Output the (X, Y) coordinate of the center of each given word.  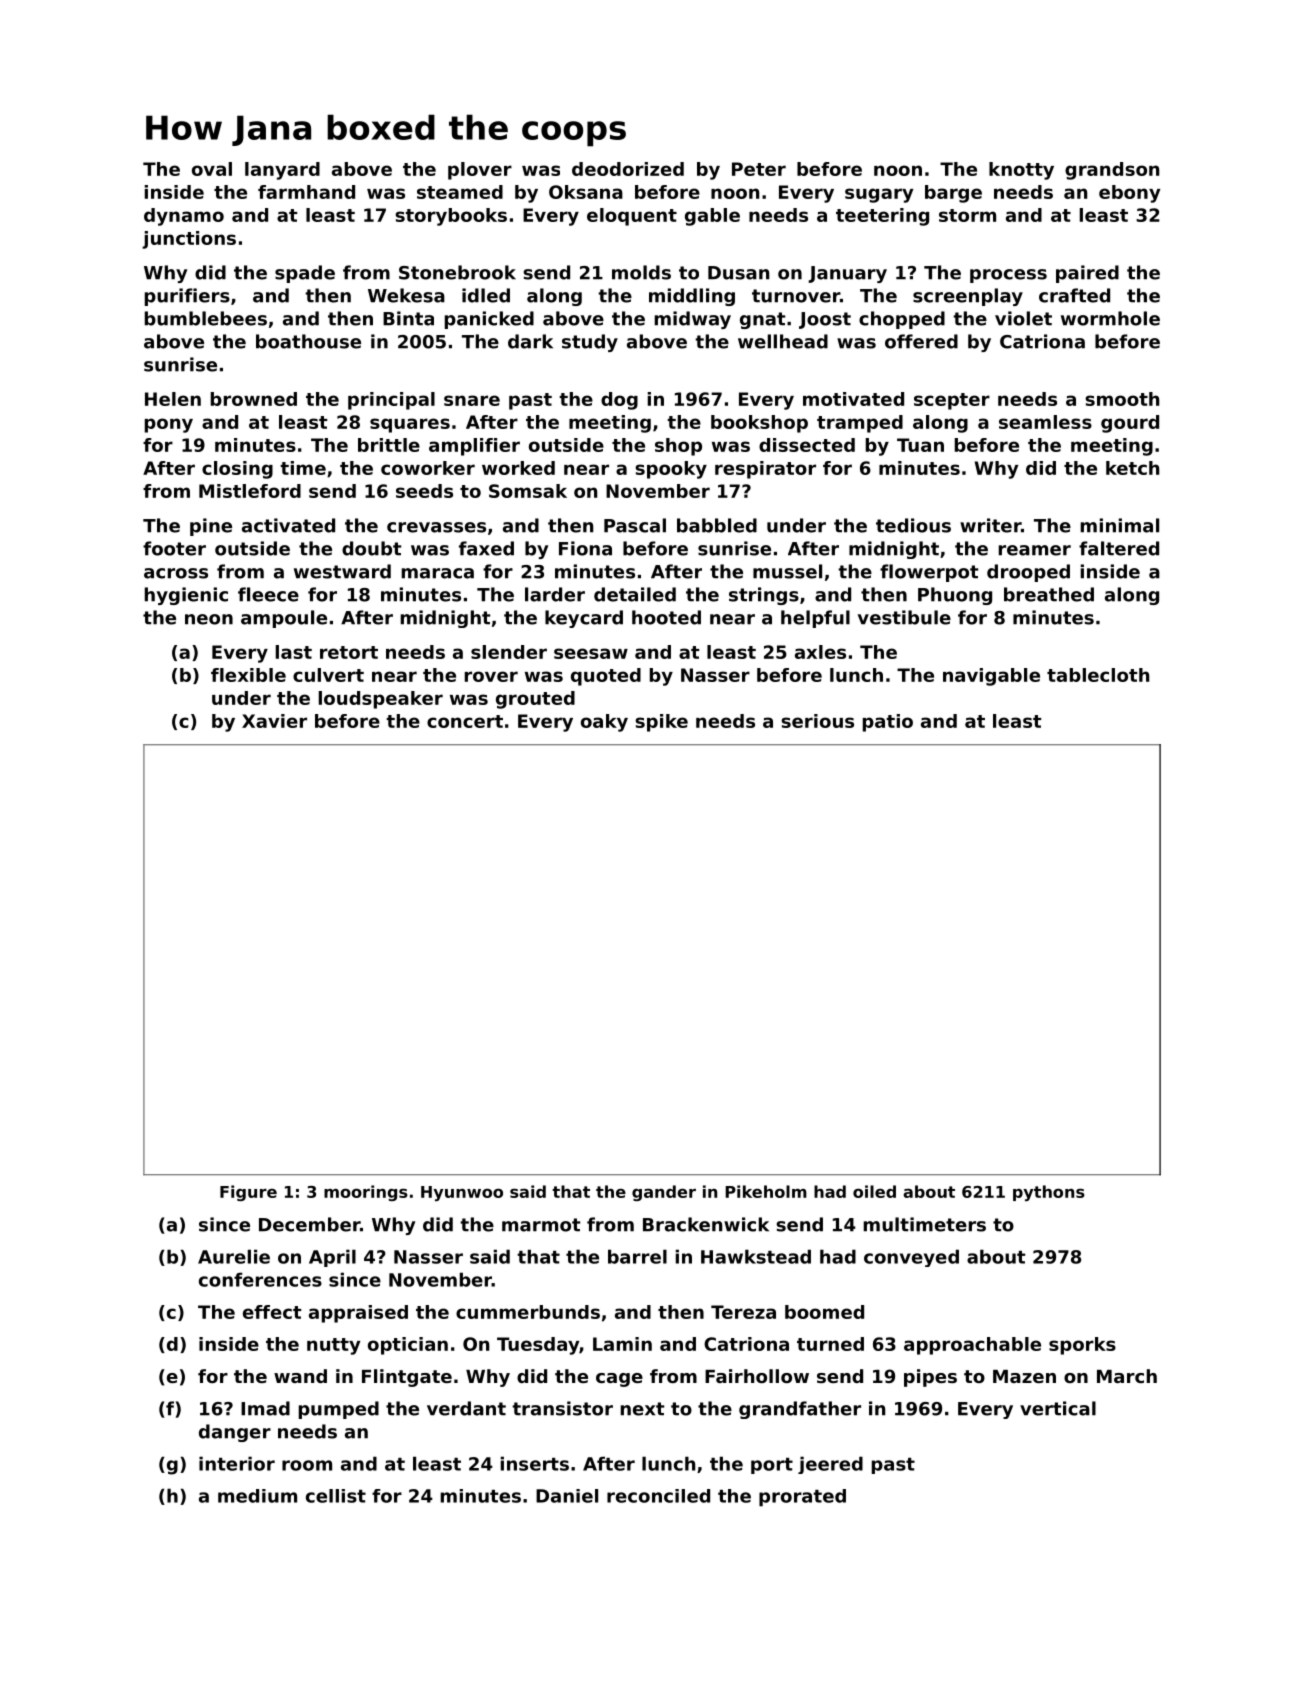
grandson (1112, 171)
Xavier (274, 721)
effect (272, 1312)
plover (480, 171)
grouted (535, 700)
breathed (1049, 594)
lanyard (282, 171)
